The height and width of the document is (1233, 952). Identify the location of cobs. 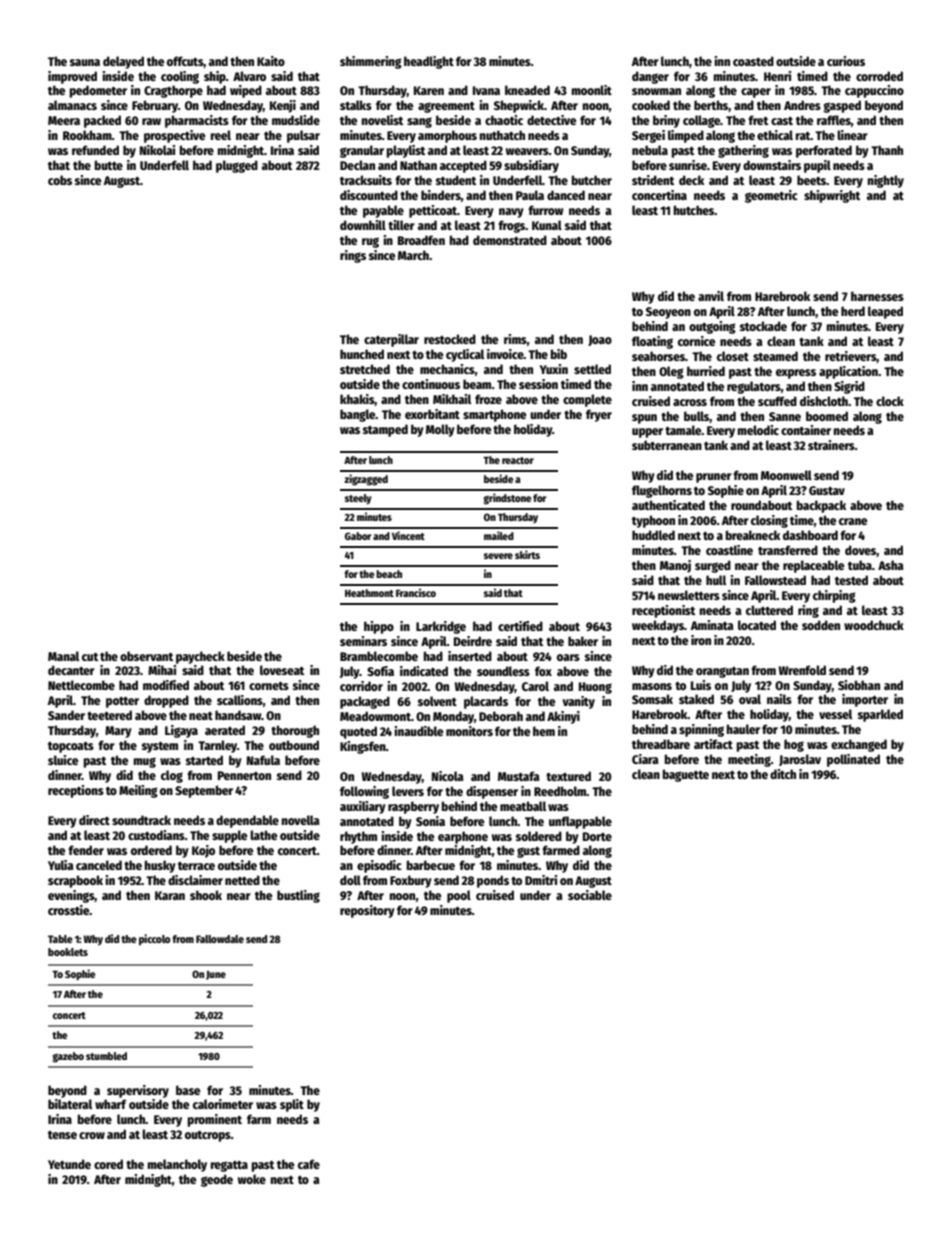
(60, 180).
